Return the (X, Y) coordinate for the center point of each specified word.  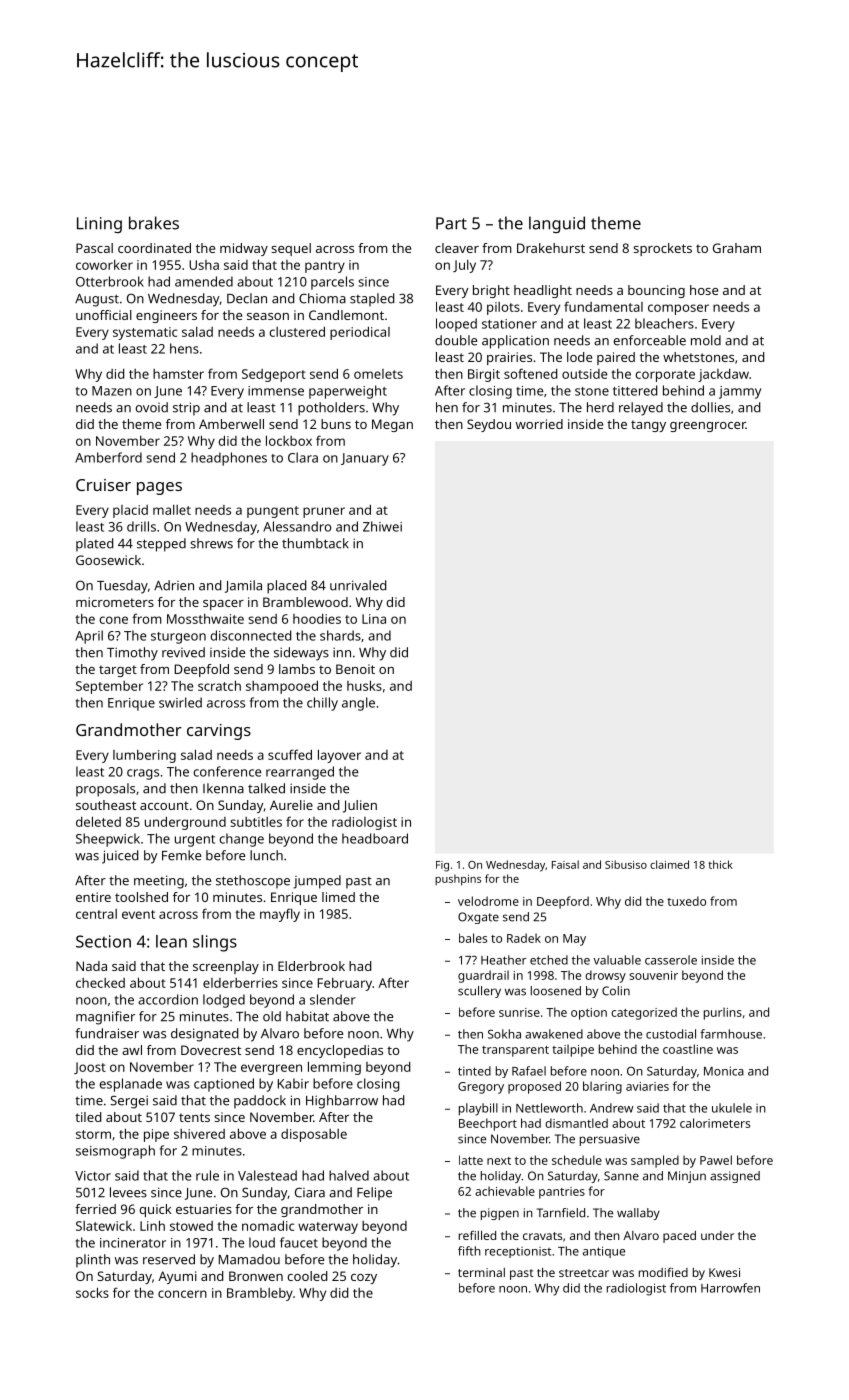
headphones (229, 459)
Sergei (129, 1102)
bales (473, 938)
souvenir (653, 975)
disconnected (251, 635)
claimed (669, 864)
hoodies (317, 619)
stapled (372, 300)
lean (171, 941)
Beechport (488, 1124)
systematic (145, 333)
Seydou (489, 425)
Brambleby (260, 1294)
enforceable (649, 340)
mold (706, 340)
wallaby (638, 1214)
